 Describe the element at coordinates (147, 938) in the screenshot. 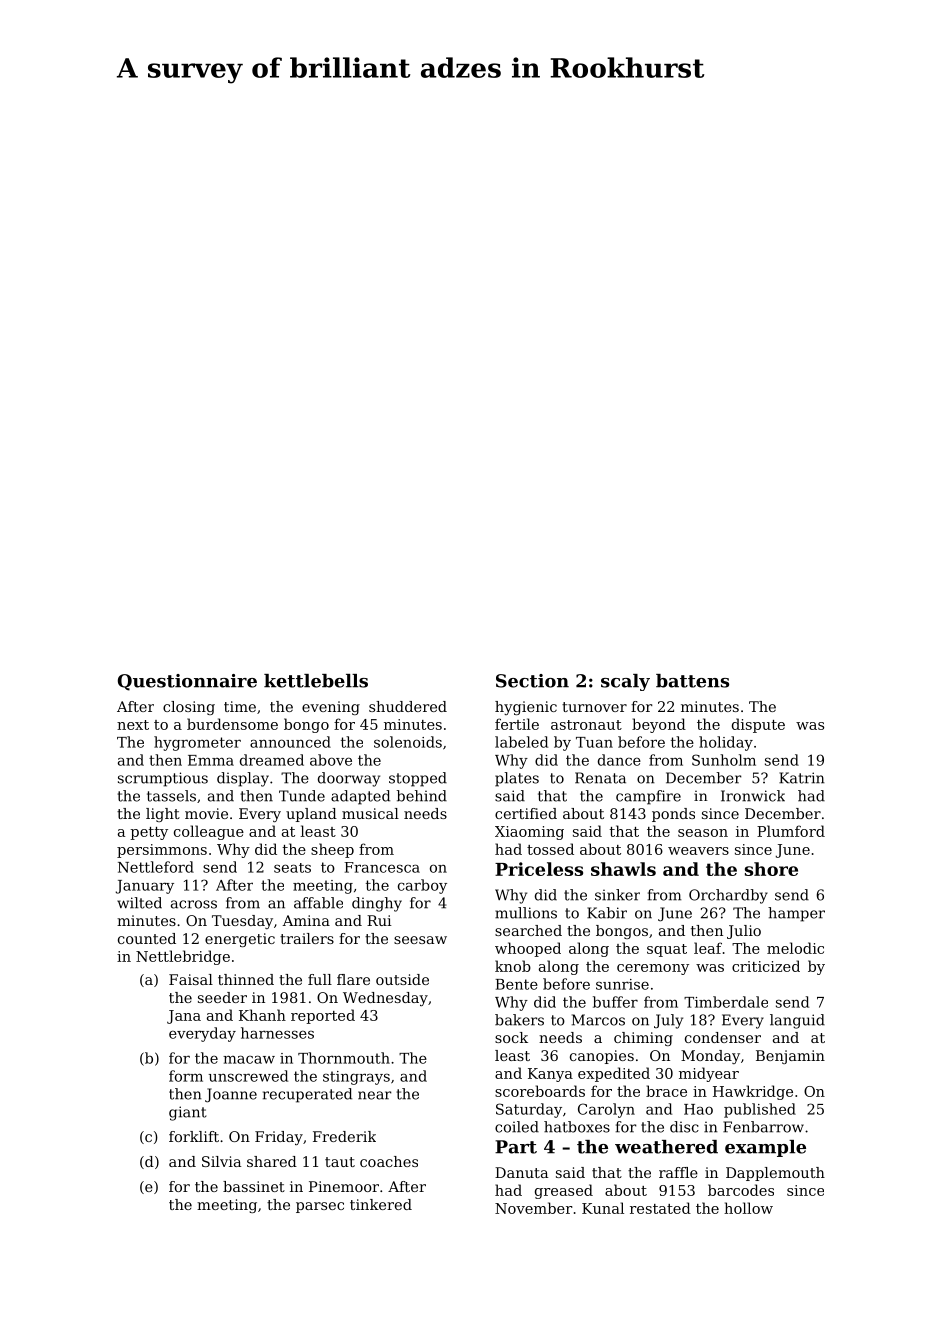

I see `counted` at that location.
